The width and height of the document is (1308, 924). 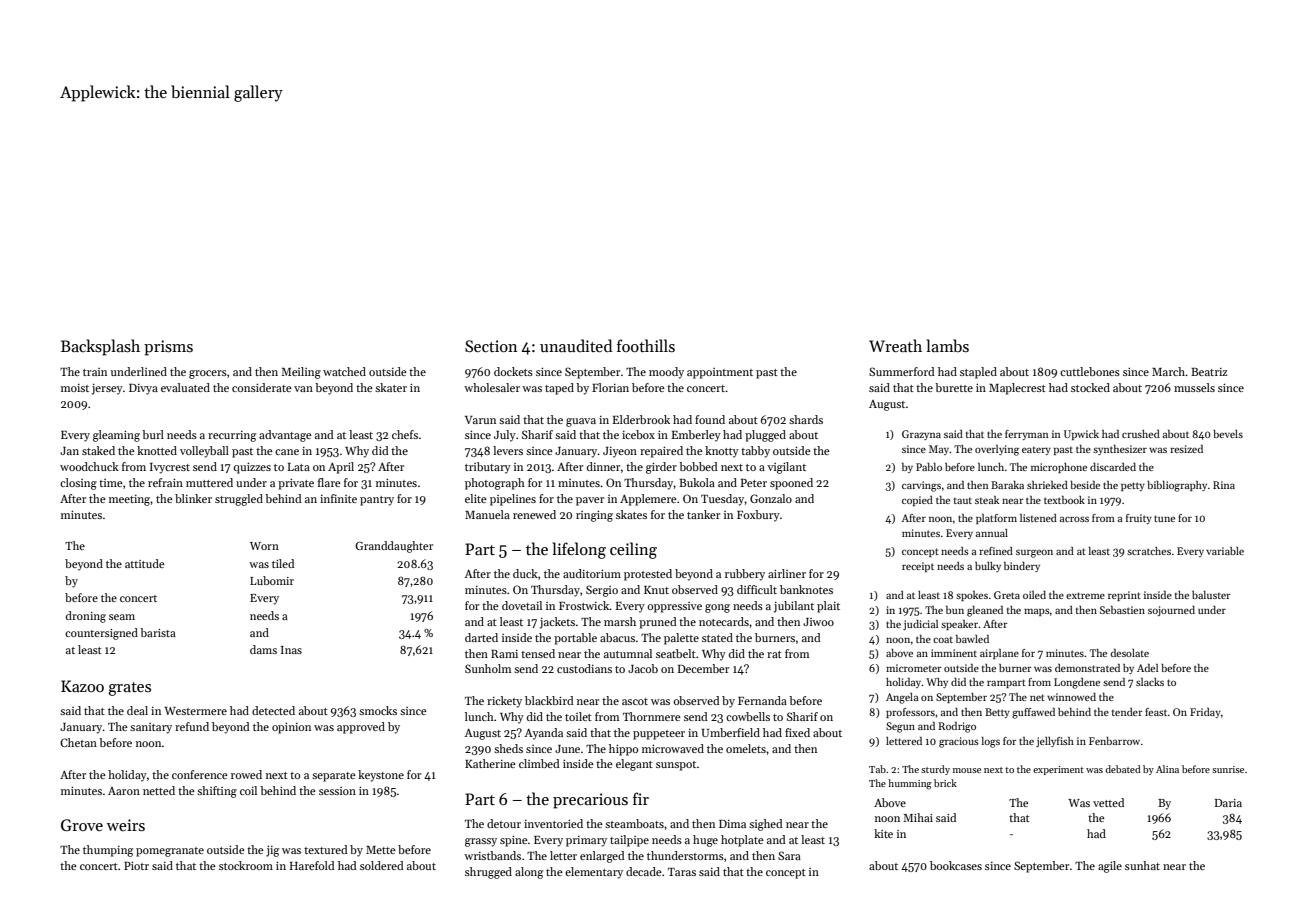 I want to click on guffawed, so click(x=1033, y=713).
